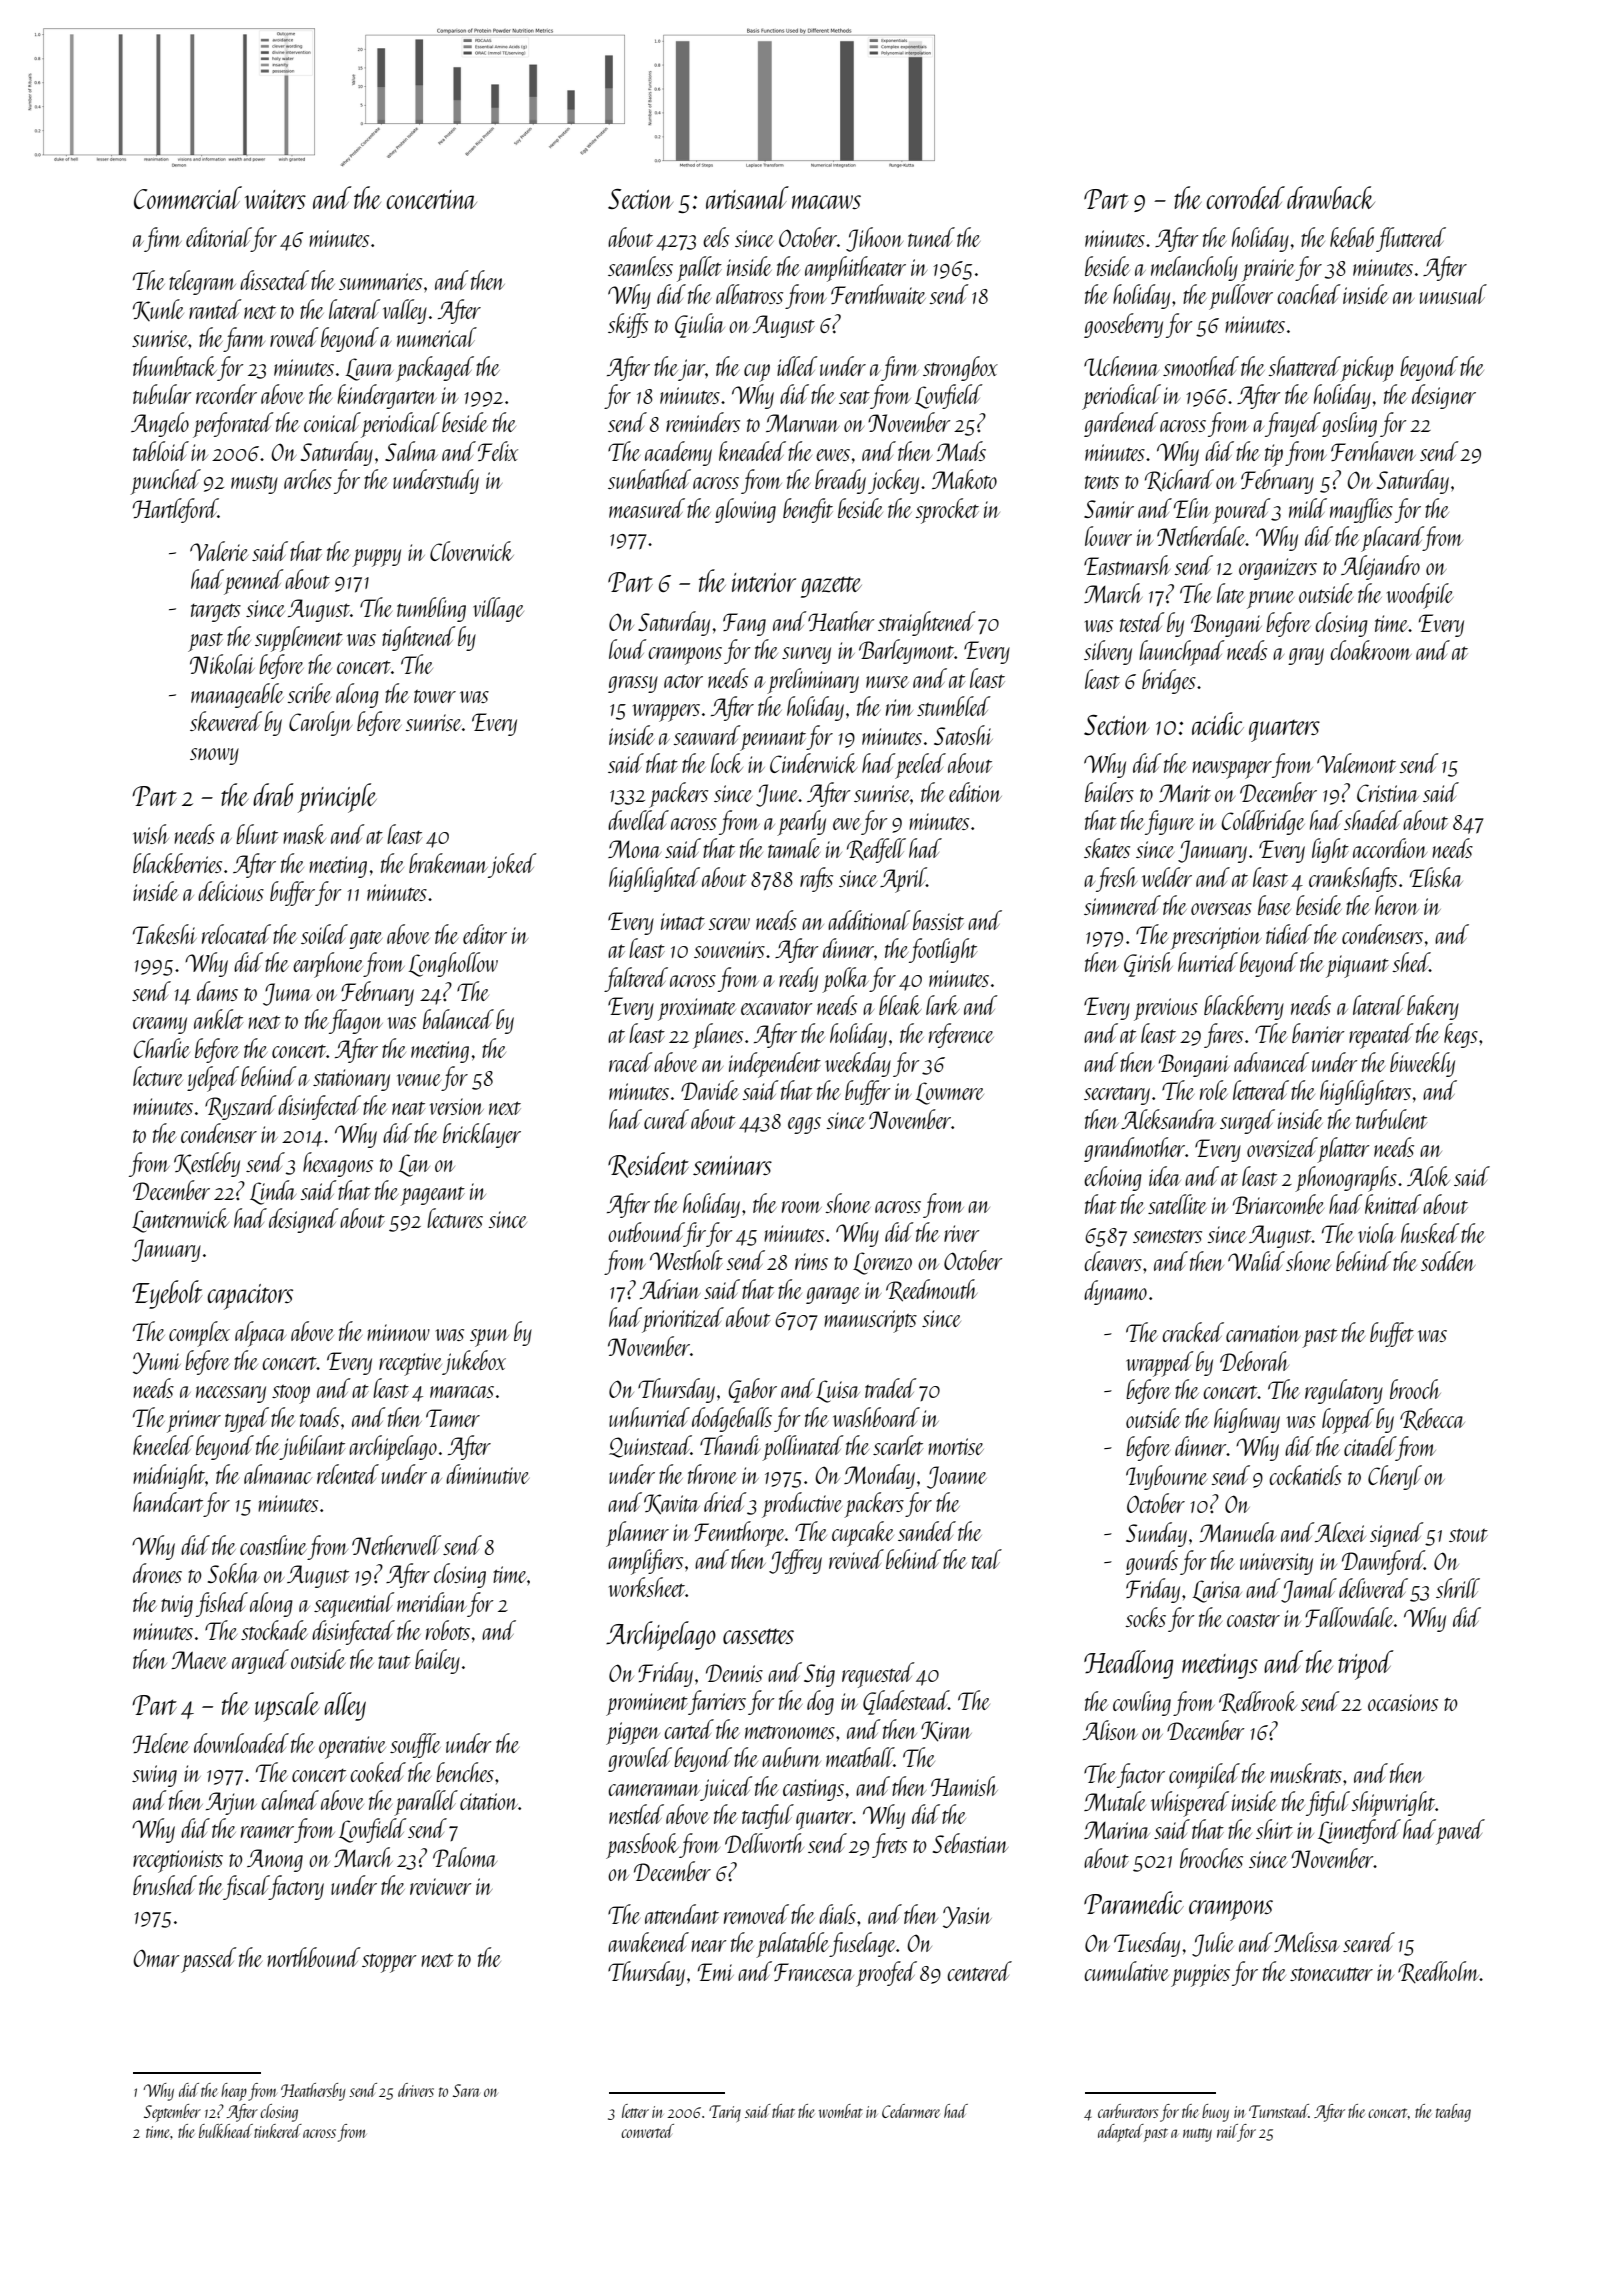 Image resolution: width=1620 pixels, height=2292 pixels. Describe the element at coordinates (931, 1290) in the image. I see `Reedmouth` at that location.
